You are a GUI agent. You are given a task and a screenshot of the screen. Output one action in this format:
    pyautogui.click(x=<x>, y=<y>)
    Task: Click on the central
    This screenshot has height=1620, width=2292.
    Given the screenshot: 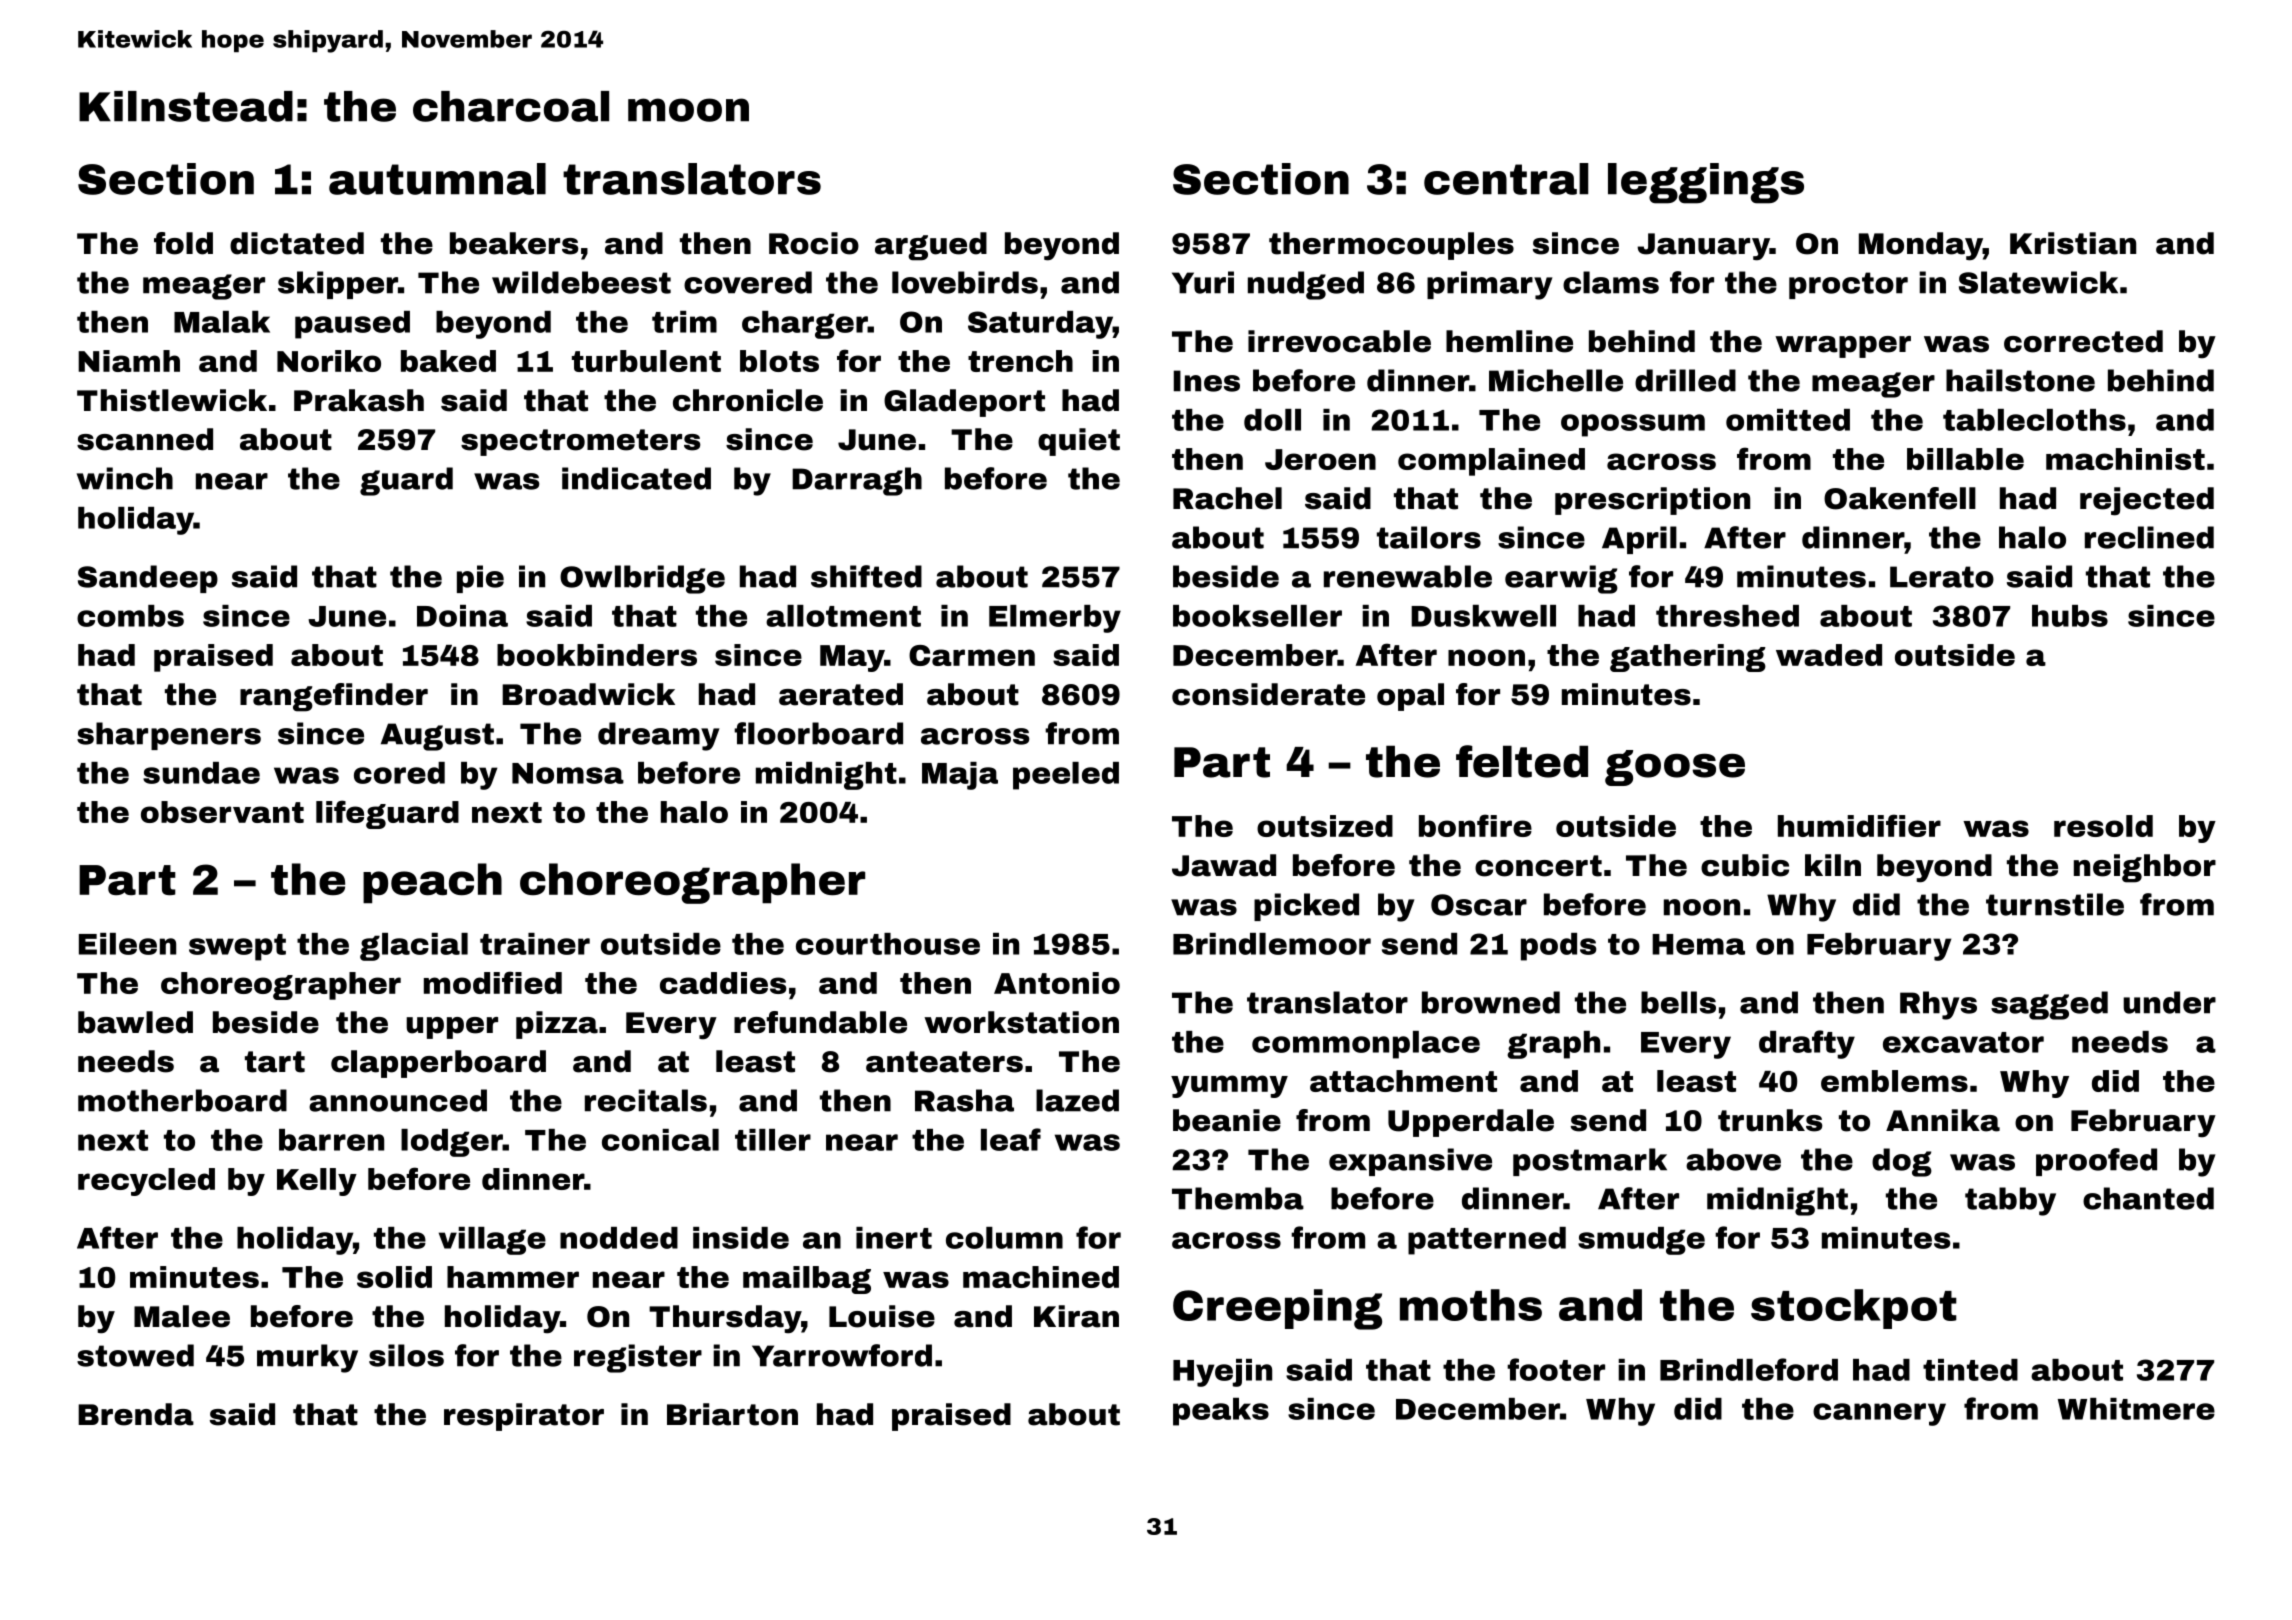 What is the action you would take?
    pyautogui.click(x=1506, y=179)
